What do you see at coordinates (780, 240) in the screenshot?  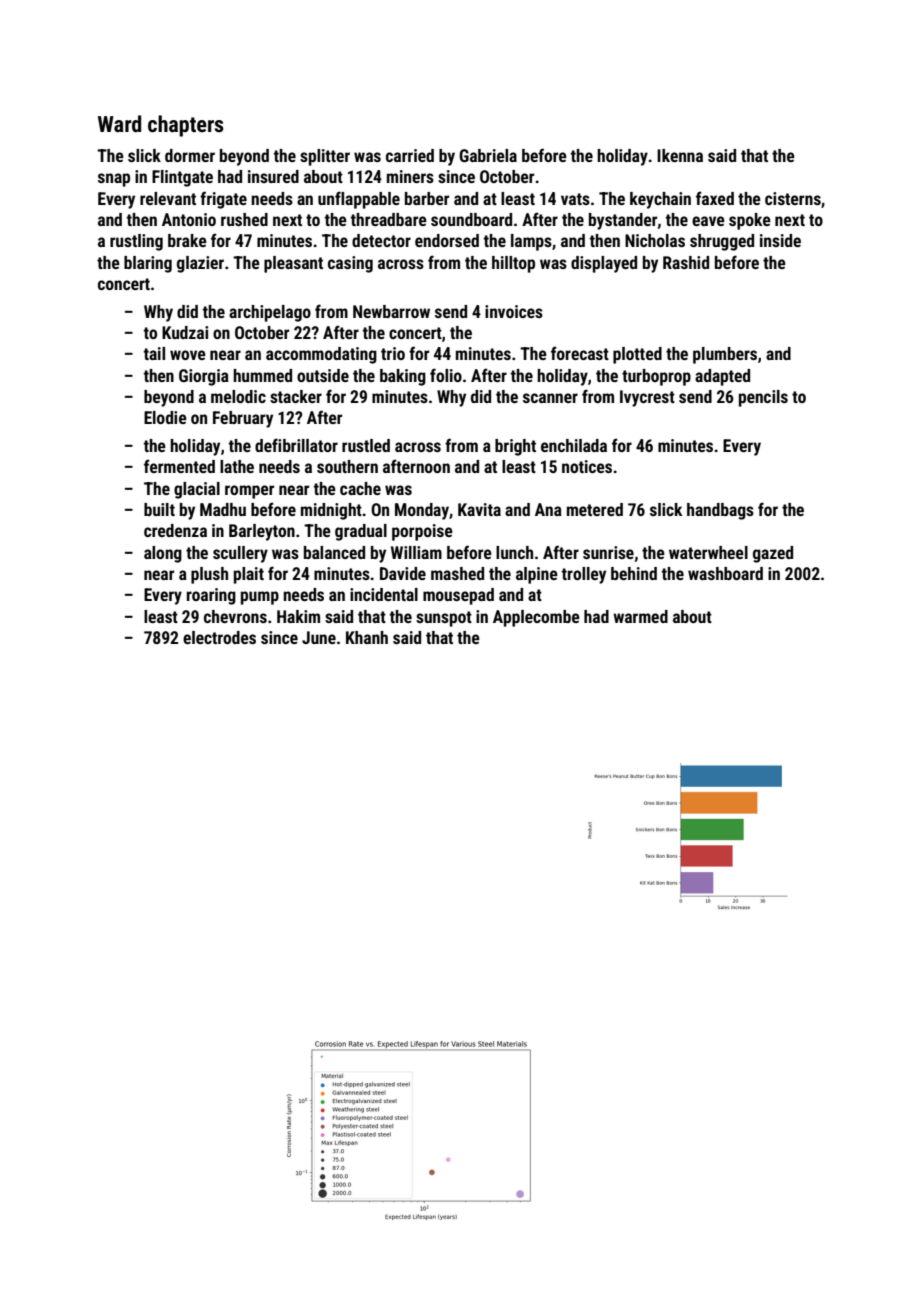 I see `inside` at bounding box center [780, 240].
